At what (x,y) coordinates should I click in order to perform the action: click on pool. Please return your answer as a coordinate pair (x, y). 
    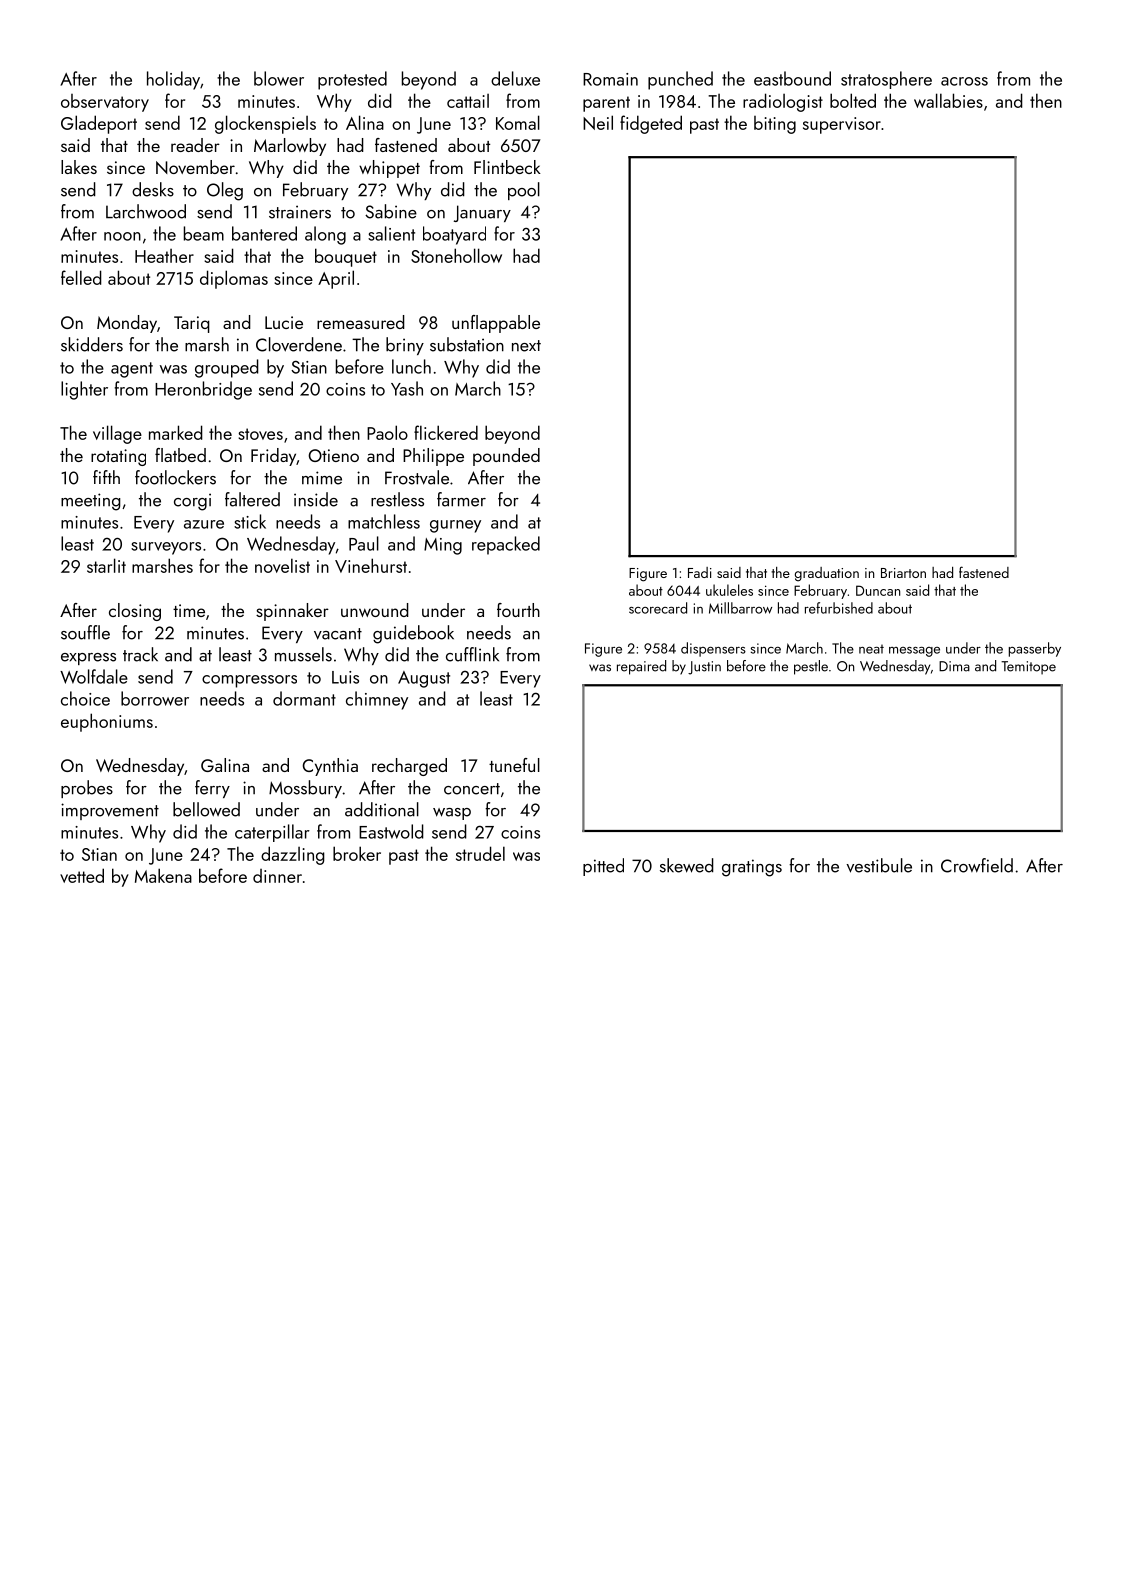
    Looking at the image, I should click on (524, 191).
